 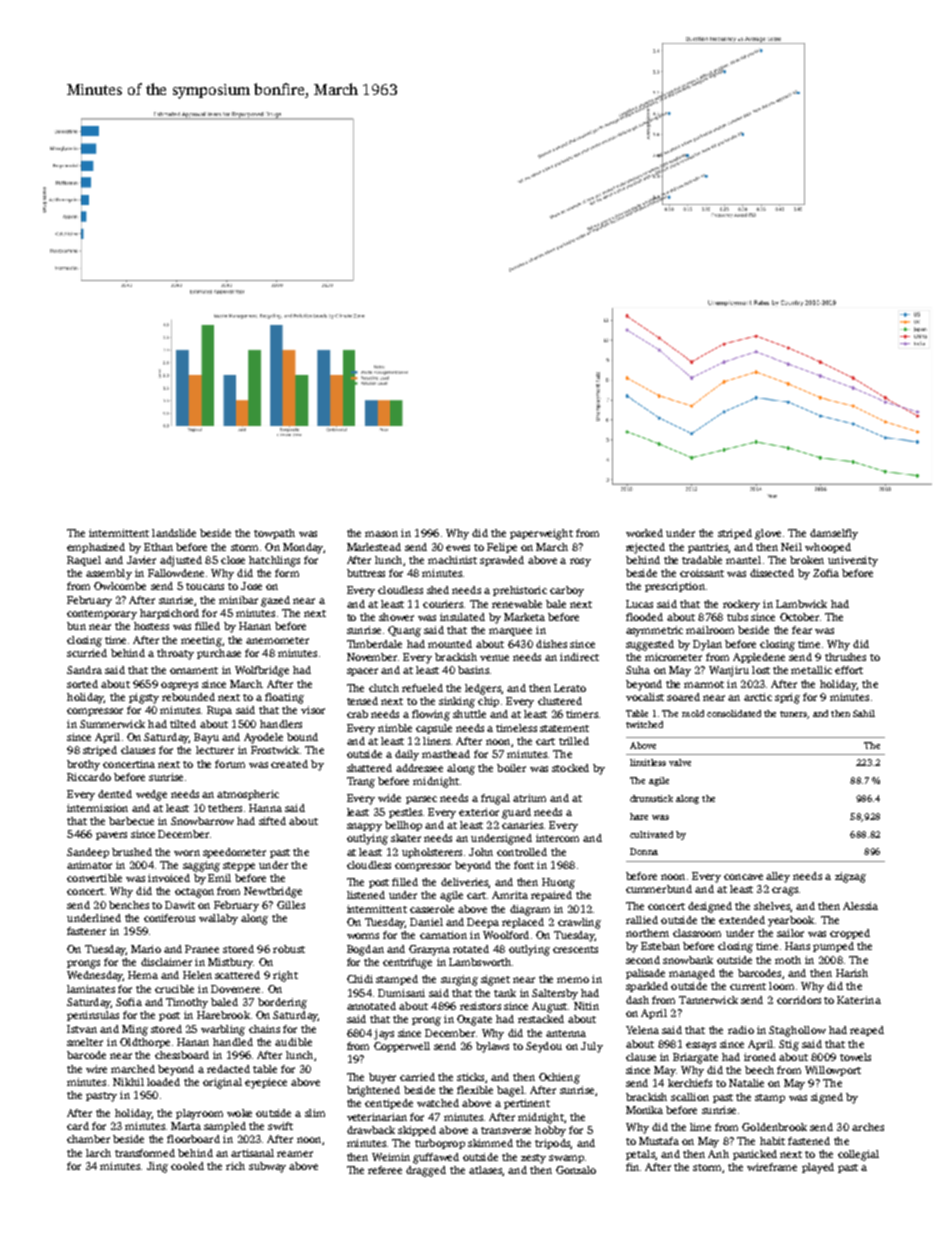 I want to click on cummerbund, so click(x=659, y=889).
